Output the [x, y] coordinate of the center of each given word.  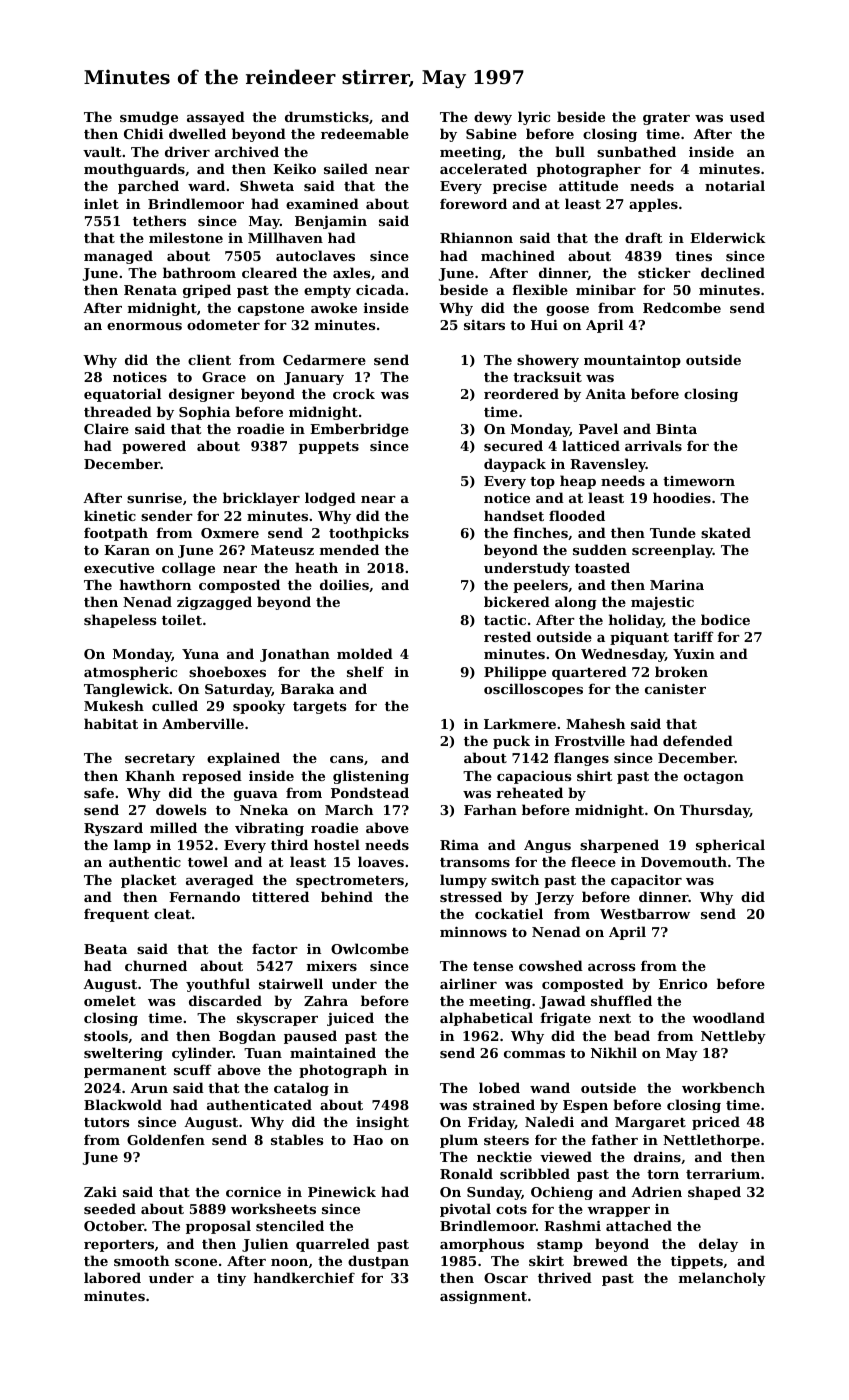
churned [156, 965]
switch [515, 879]
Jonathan [295, 655]
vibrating [269, 829]
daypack [515, 465]
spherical [730, 846]
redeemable [365, 133]
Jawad [562, 1002]
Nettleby [733, 1037]
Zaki [100, 1191]
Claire [106, 428]
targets [319, 708]
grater [666, 119]
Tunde [673, 532]
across [611, 967]
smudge [149, 118]
